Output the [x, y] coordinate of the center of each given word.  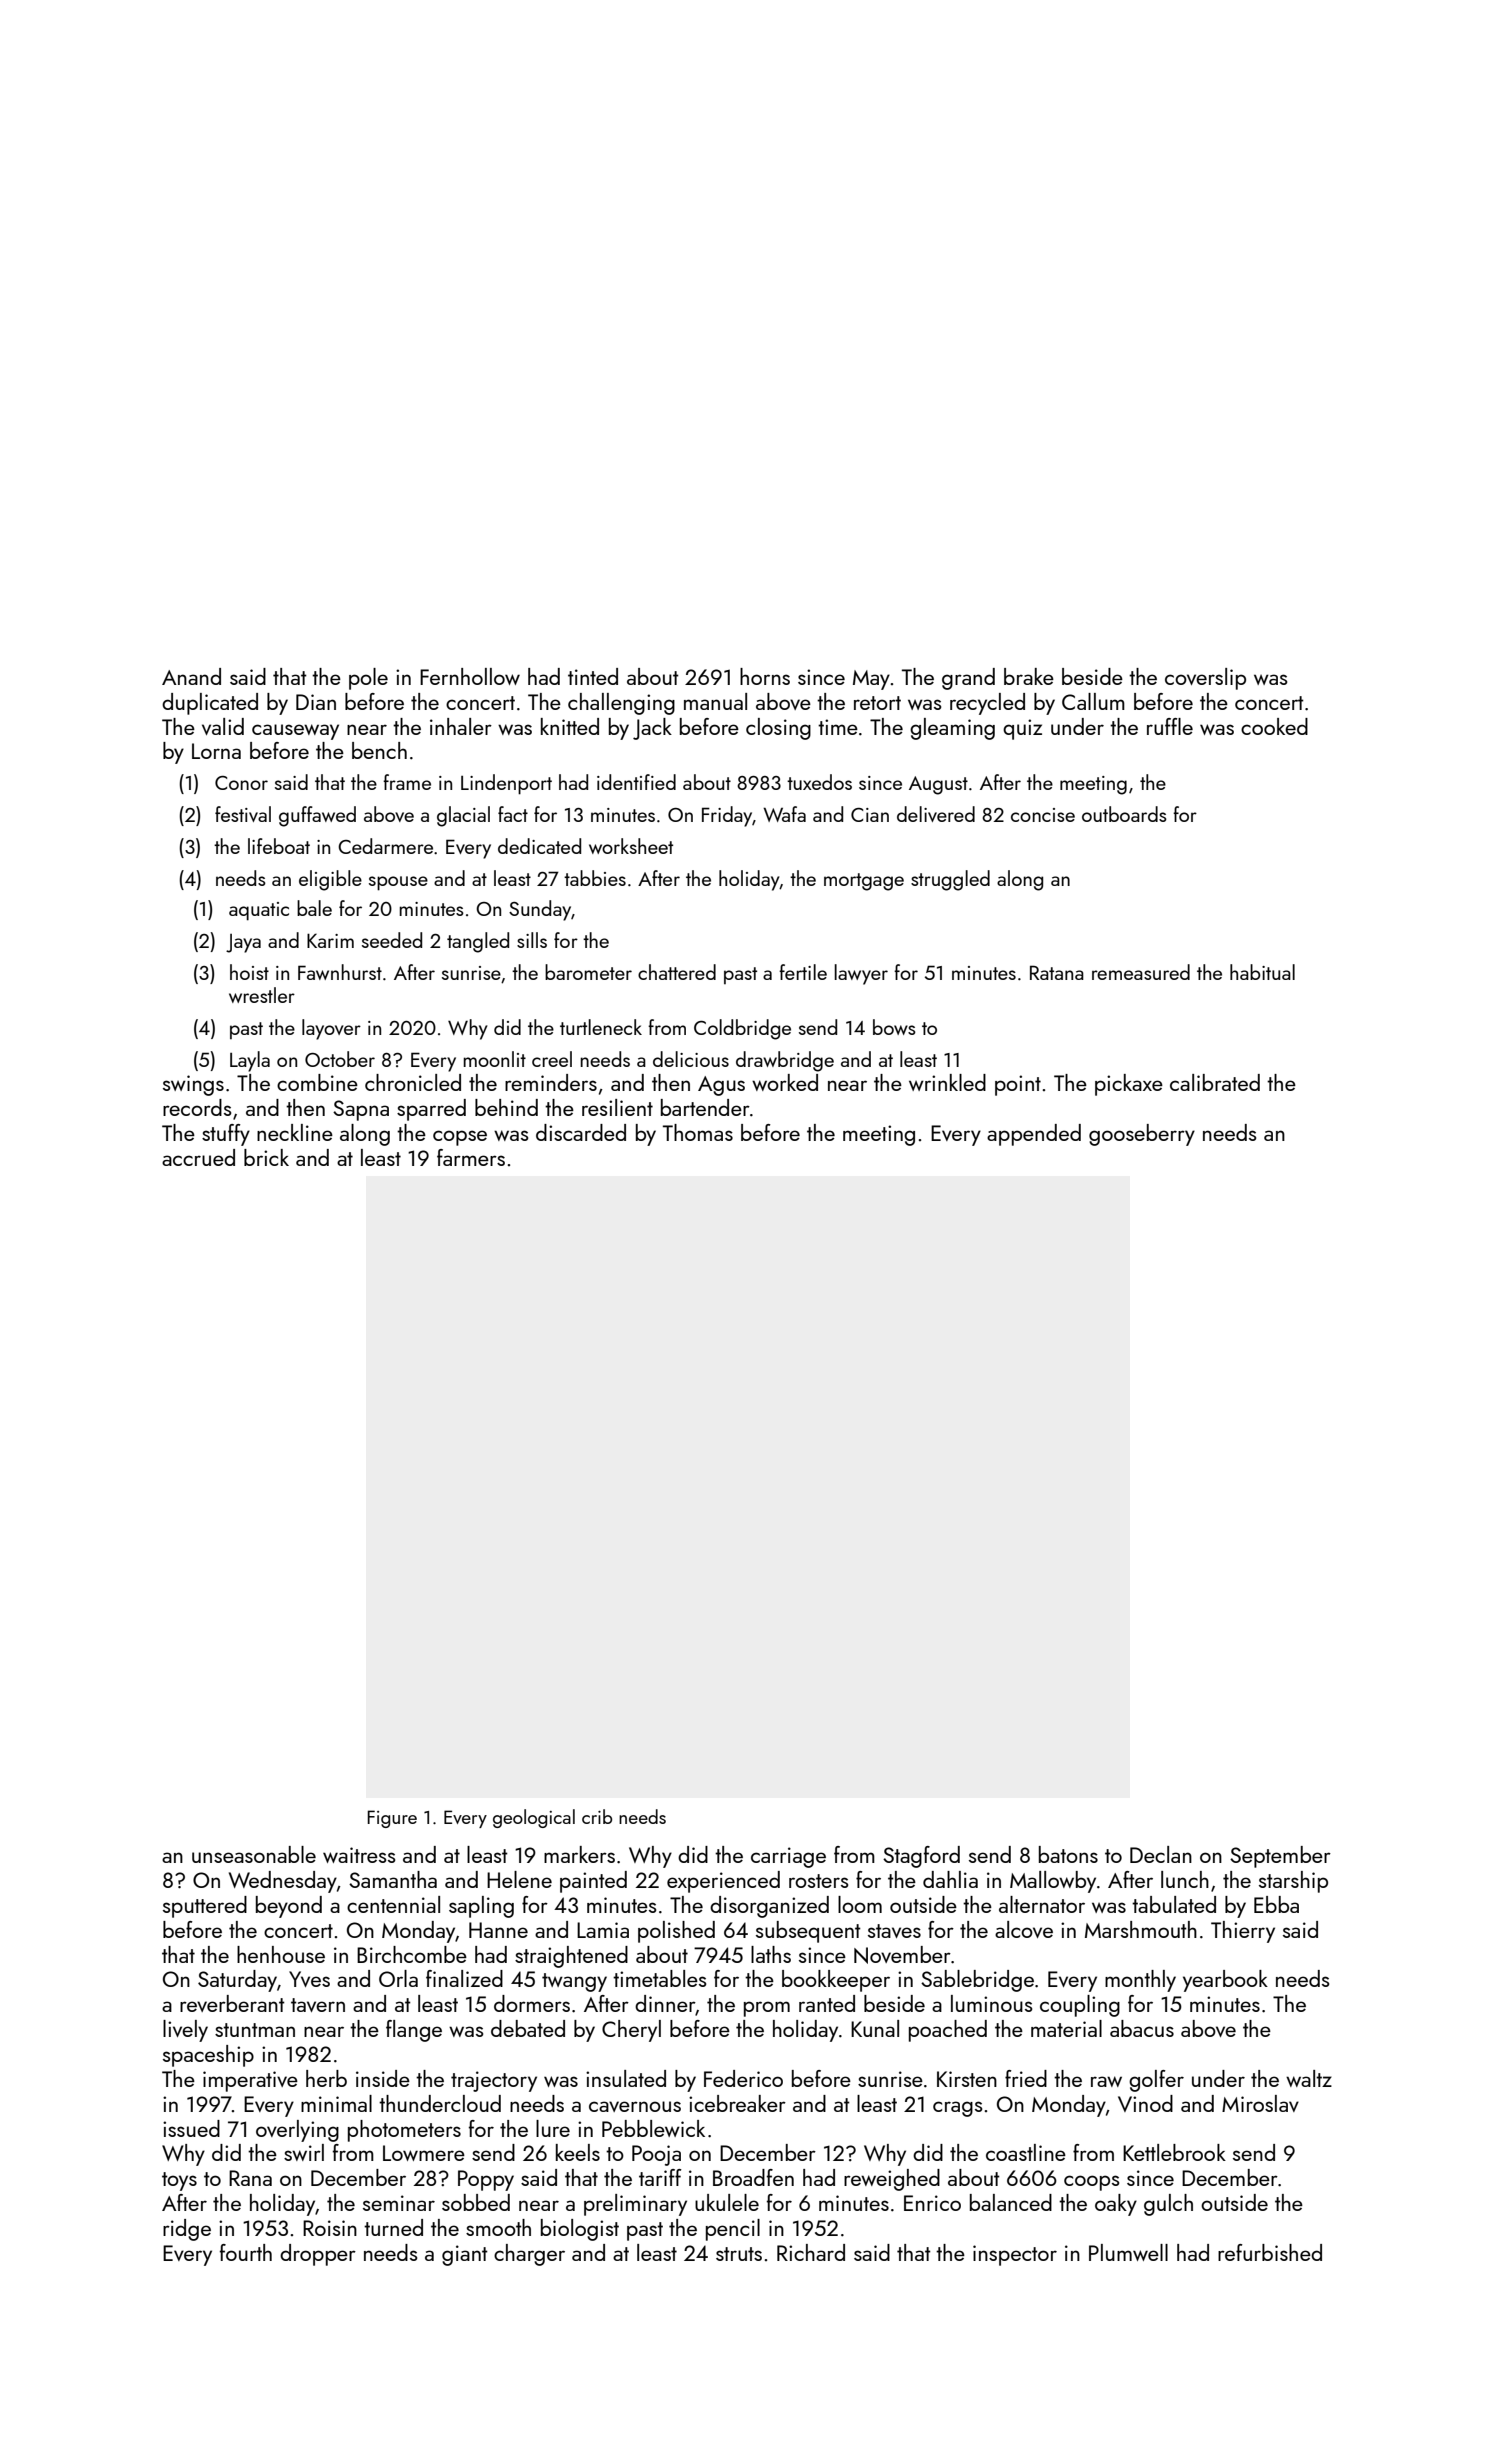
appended [1034, 1135]
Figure [392, 1819]
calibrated [1215, 1082]
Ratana [1057, 972]
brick [266, 1157]
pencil [733, 2230]
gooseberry [1142, 1135]
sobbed [476, 2202]
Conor [241, 783]
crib [597, 1816]
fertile [803, 972]
